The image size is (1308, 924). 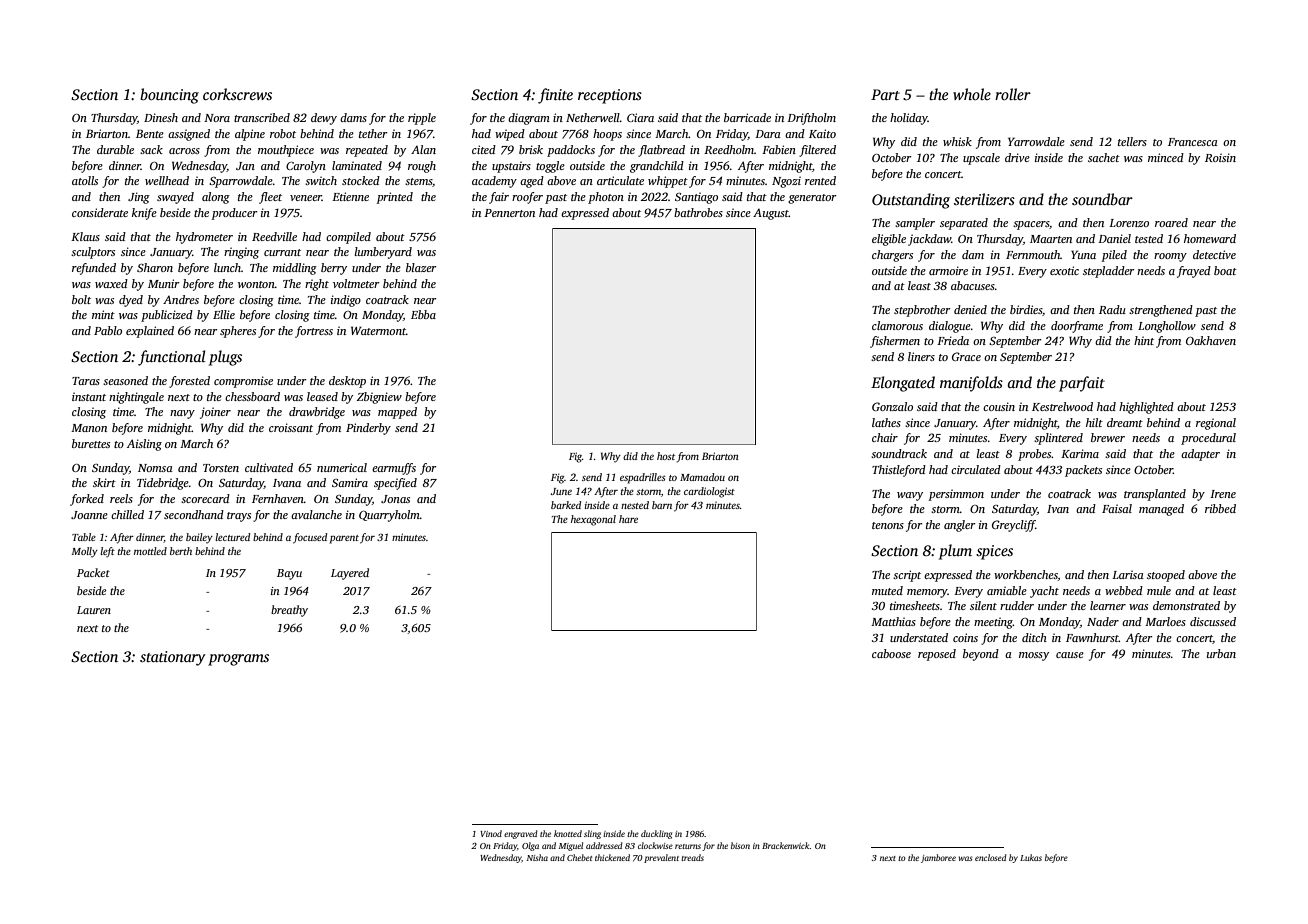 What do you see at coordinates (423, 314) in the screenshot?
I see `Ebba` at bounding box center [423, 314].
